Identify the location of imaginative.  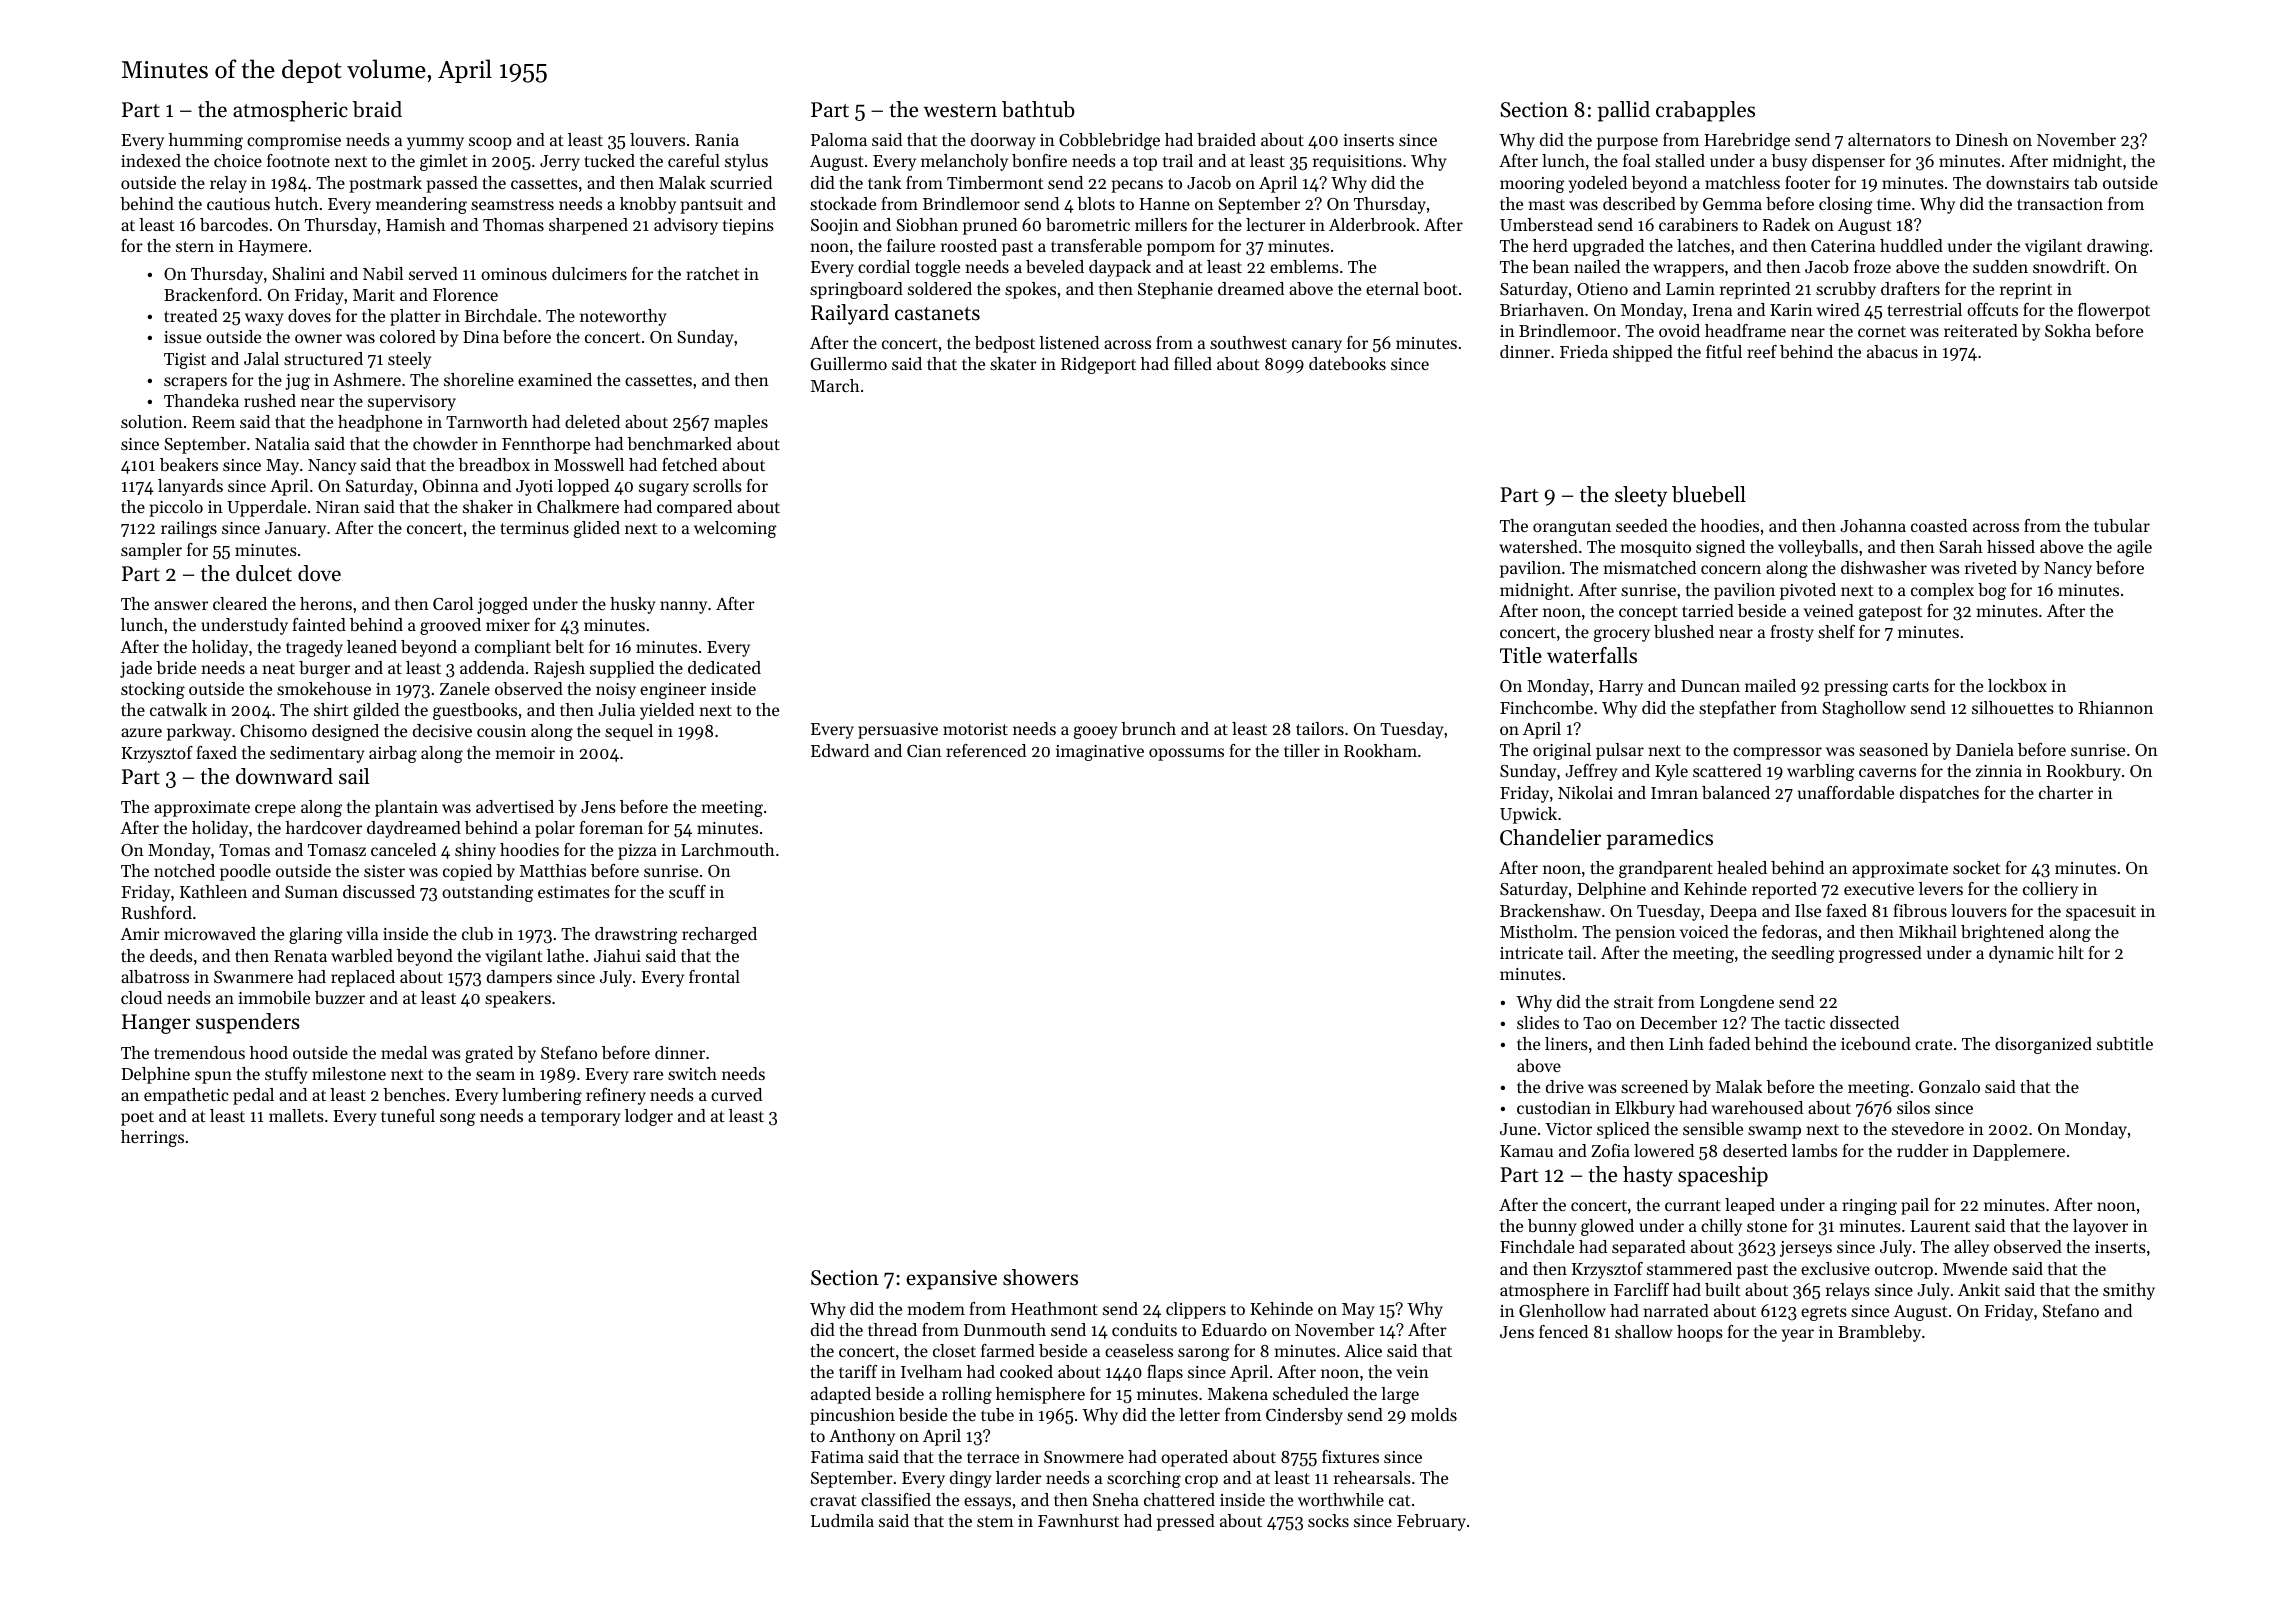
(1100, 753).
